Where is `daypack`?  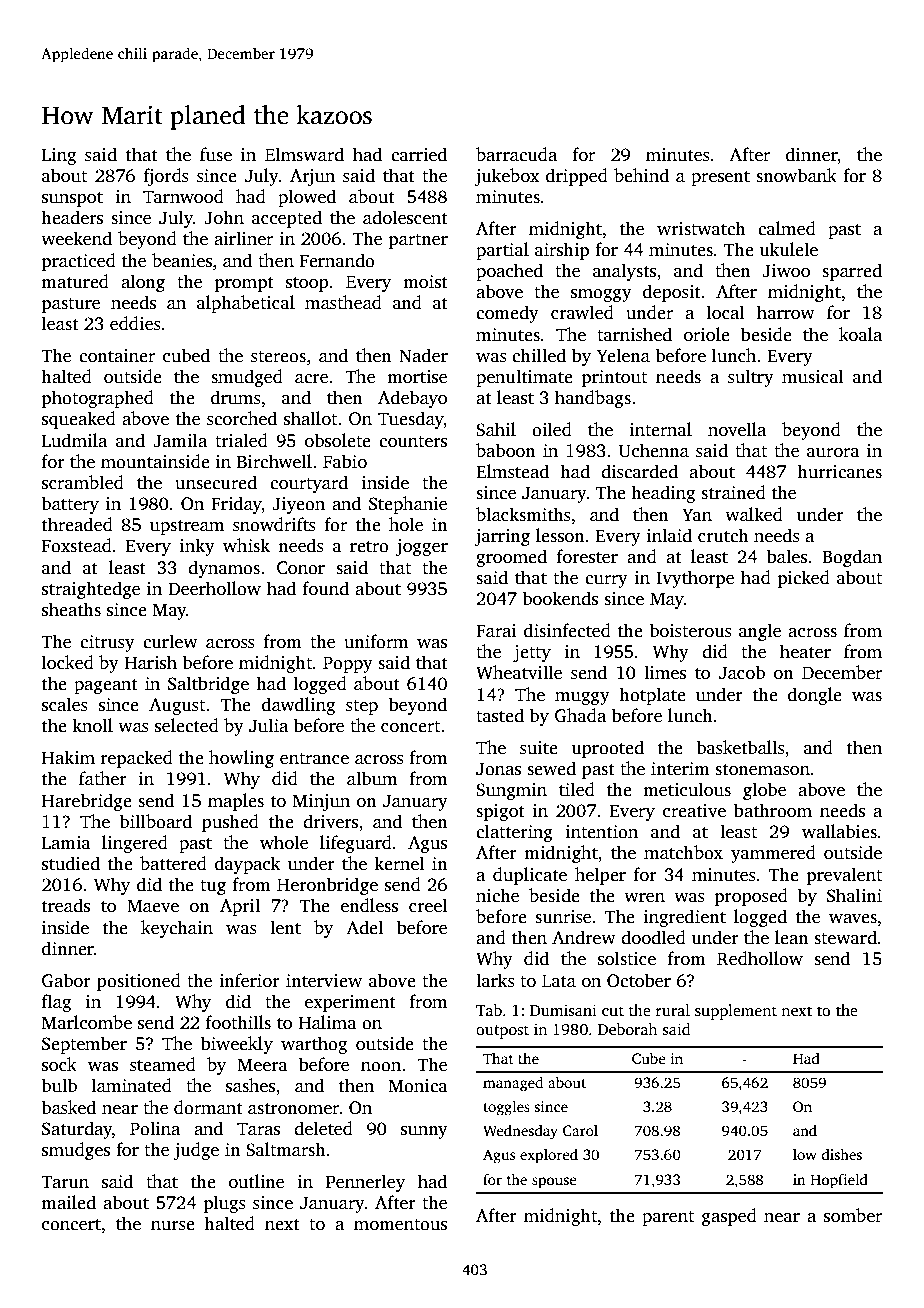 daypack is located at coordinates (248, 865).
